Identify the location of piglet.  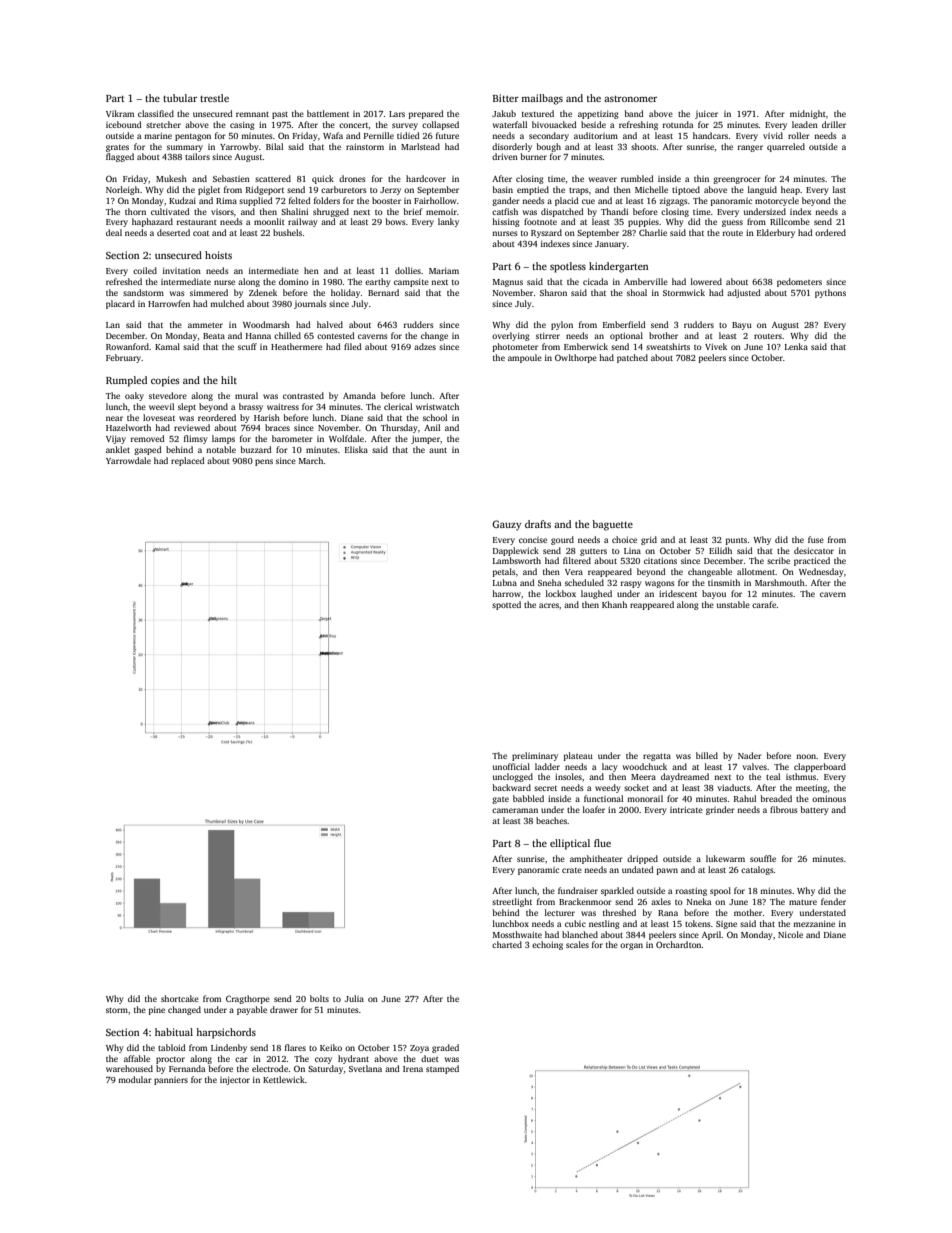
(209, 190).
